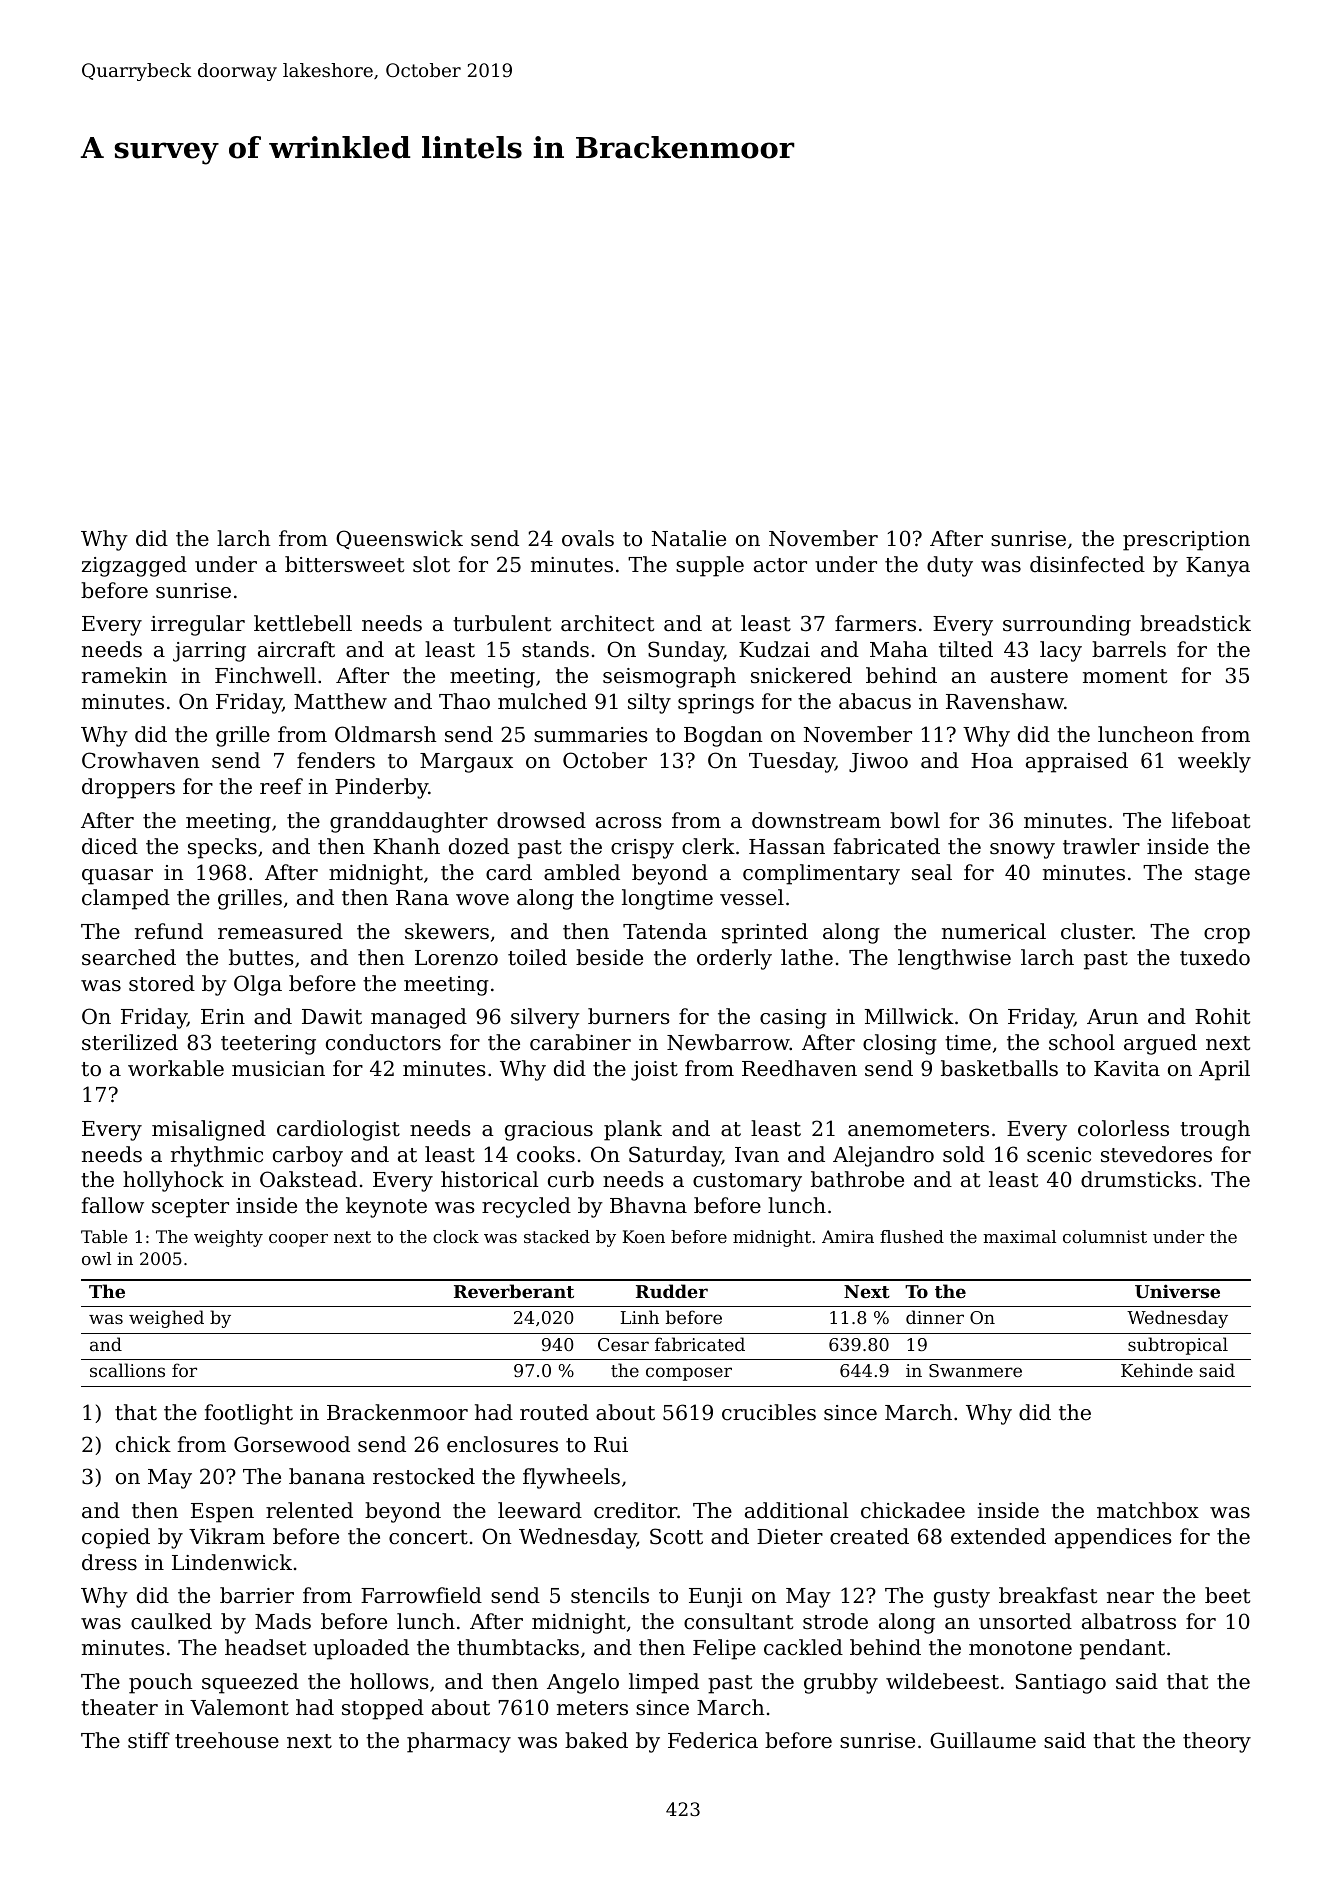  What do you see at coordinates (640, 1317) in the screenshot?
I see `Linh` at bounding box center [640, 1317].
